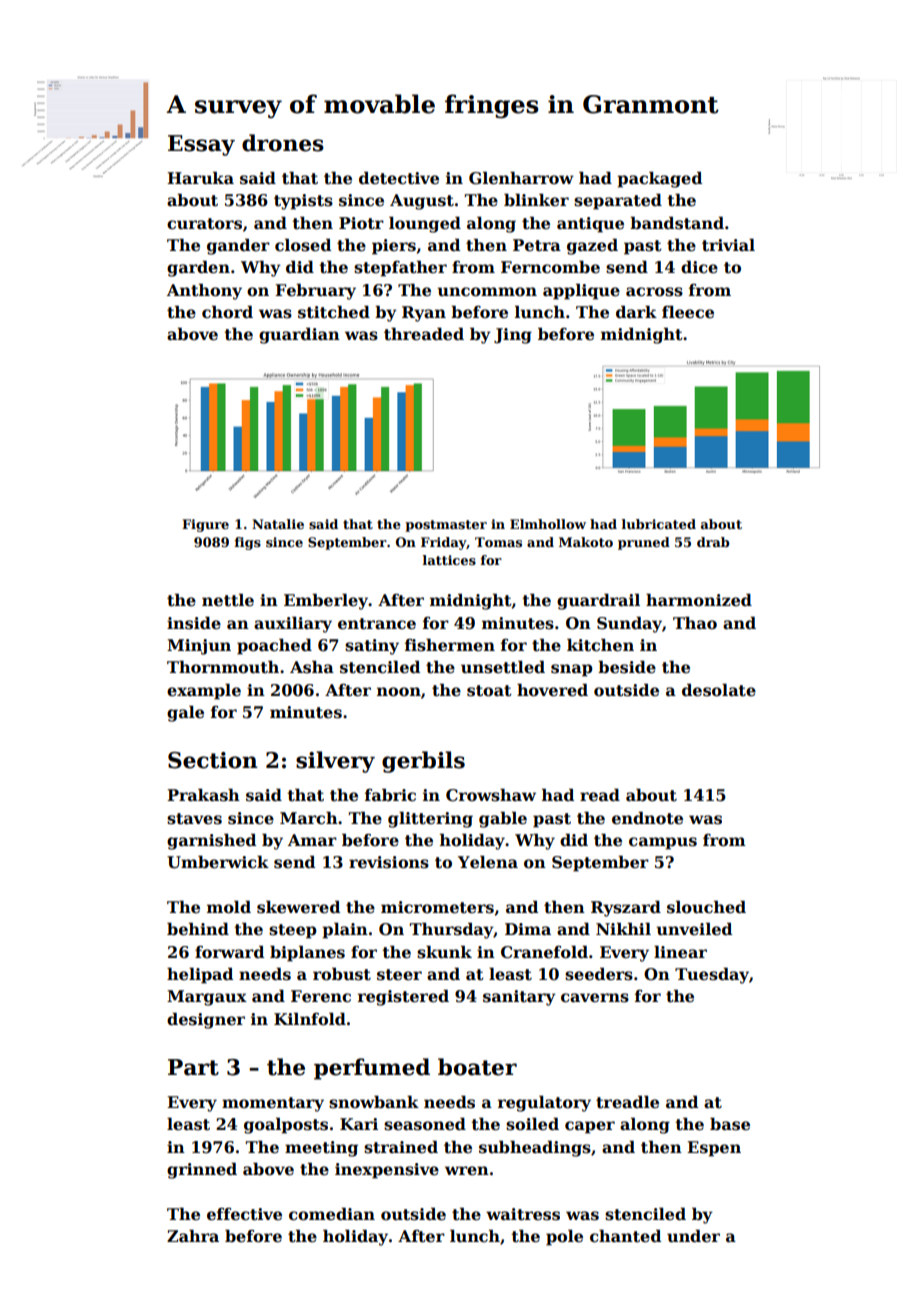 The width and height of the page is (924, 1311). What do you see at coordinates (202, 1170) in the page?
I see `grinned` at bounding box center [202, 1170].
